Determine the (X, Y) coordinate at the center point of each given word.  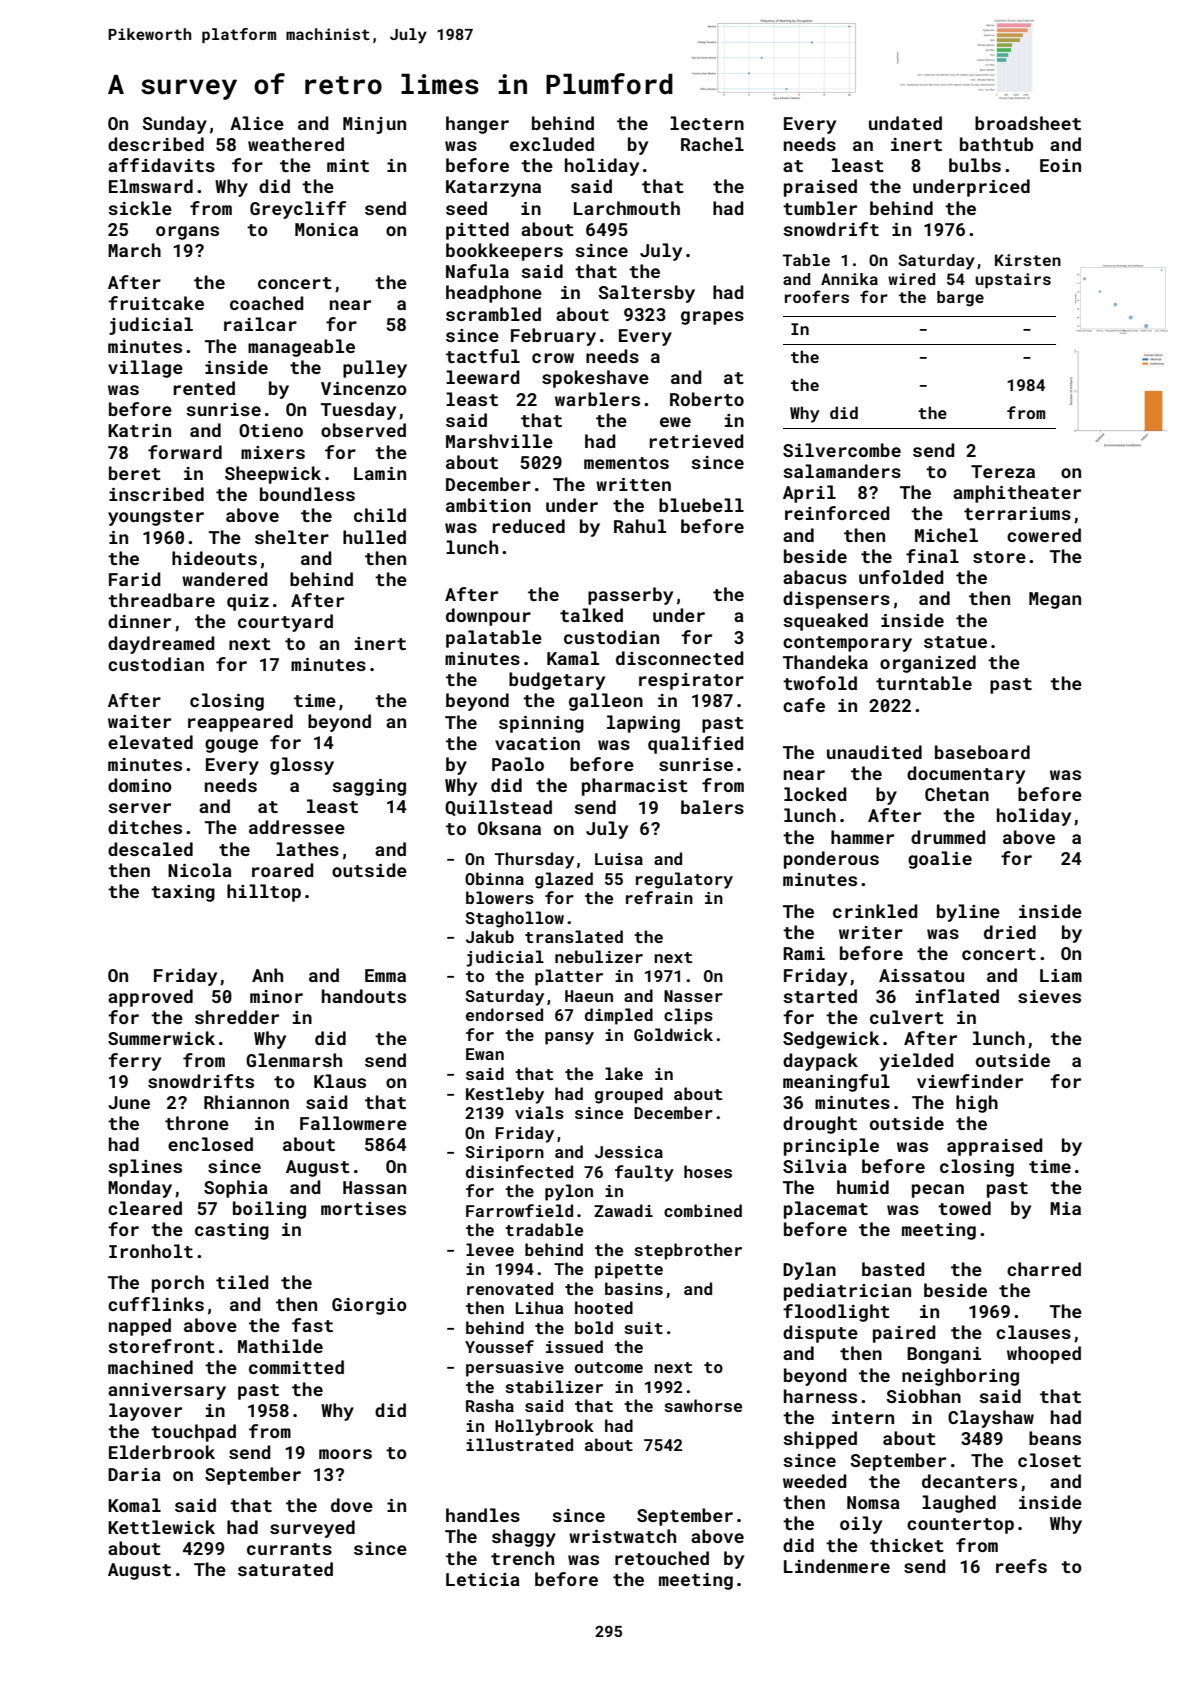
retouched (662, 1558)
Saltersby (646, 294)
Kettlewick (161, 1527)
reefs (1021, 1566)
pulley (375, 369)
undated (905, 123)
